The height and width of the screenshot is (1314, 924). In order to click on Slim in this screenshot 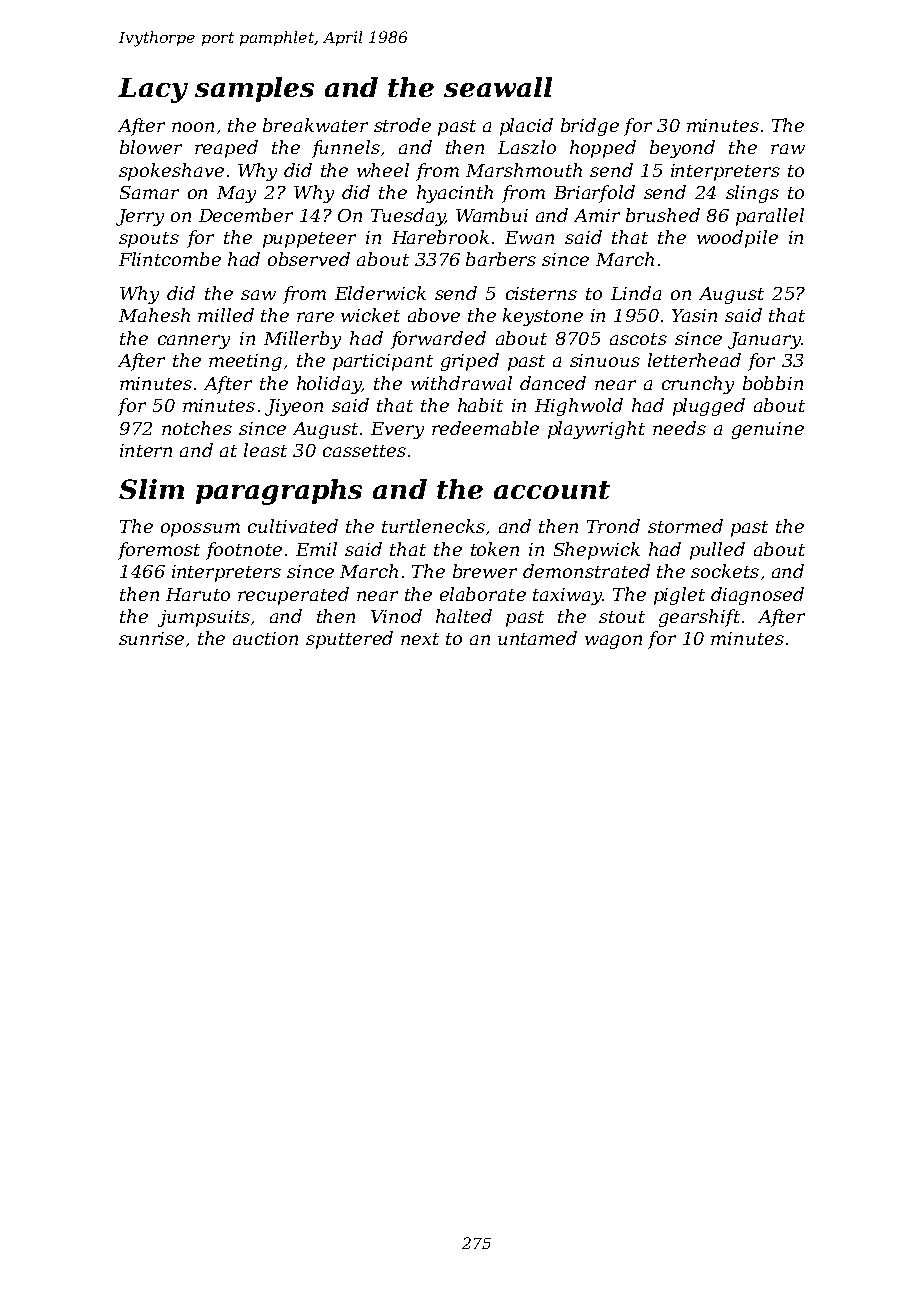, I will do `click(151, 489)`.
